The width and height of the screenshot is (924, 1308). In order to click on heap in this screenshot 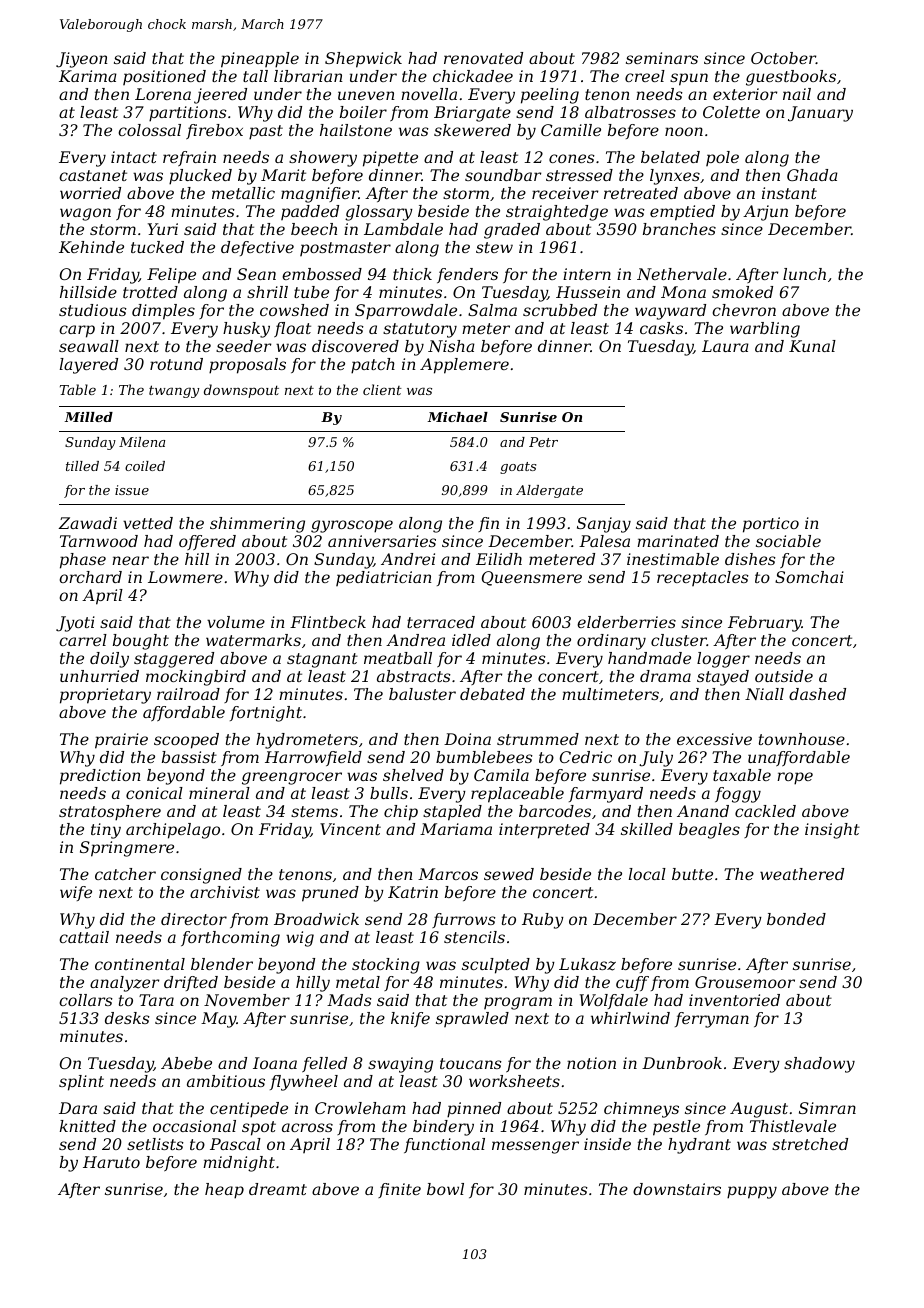, I will do `click(224, 1191)`.
